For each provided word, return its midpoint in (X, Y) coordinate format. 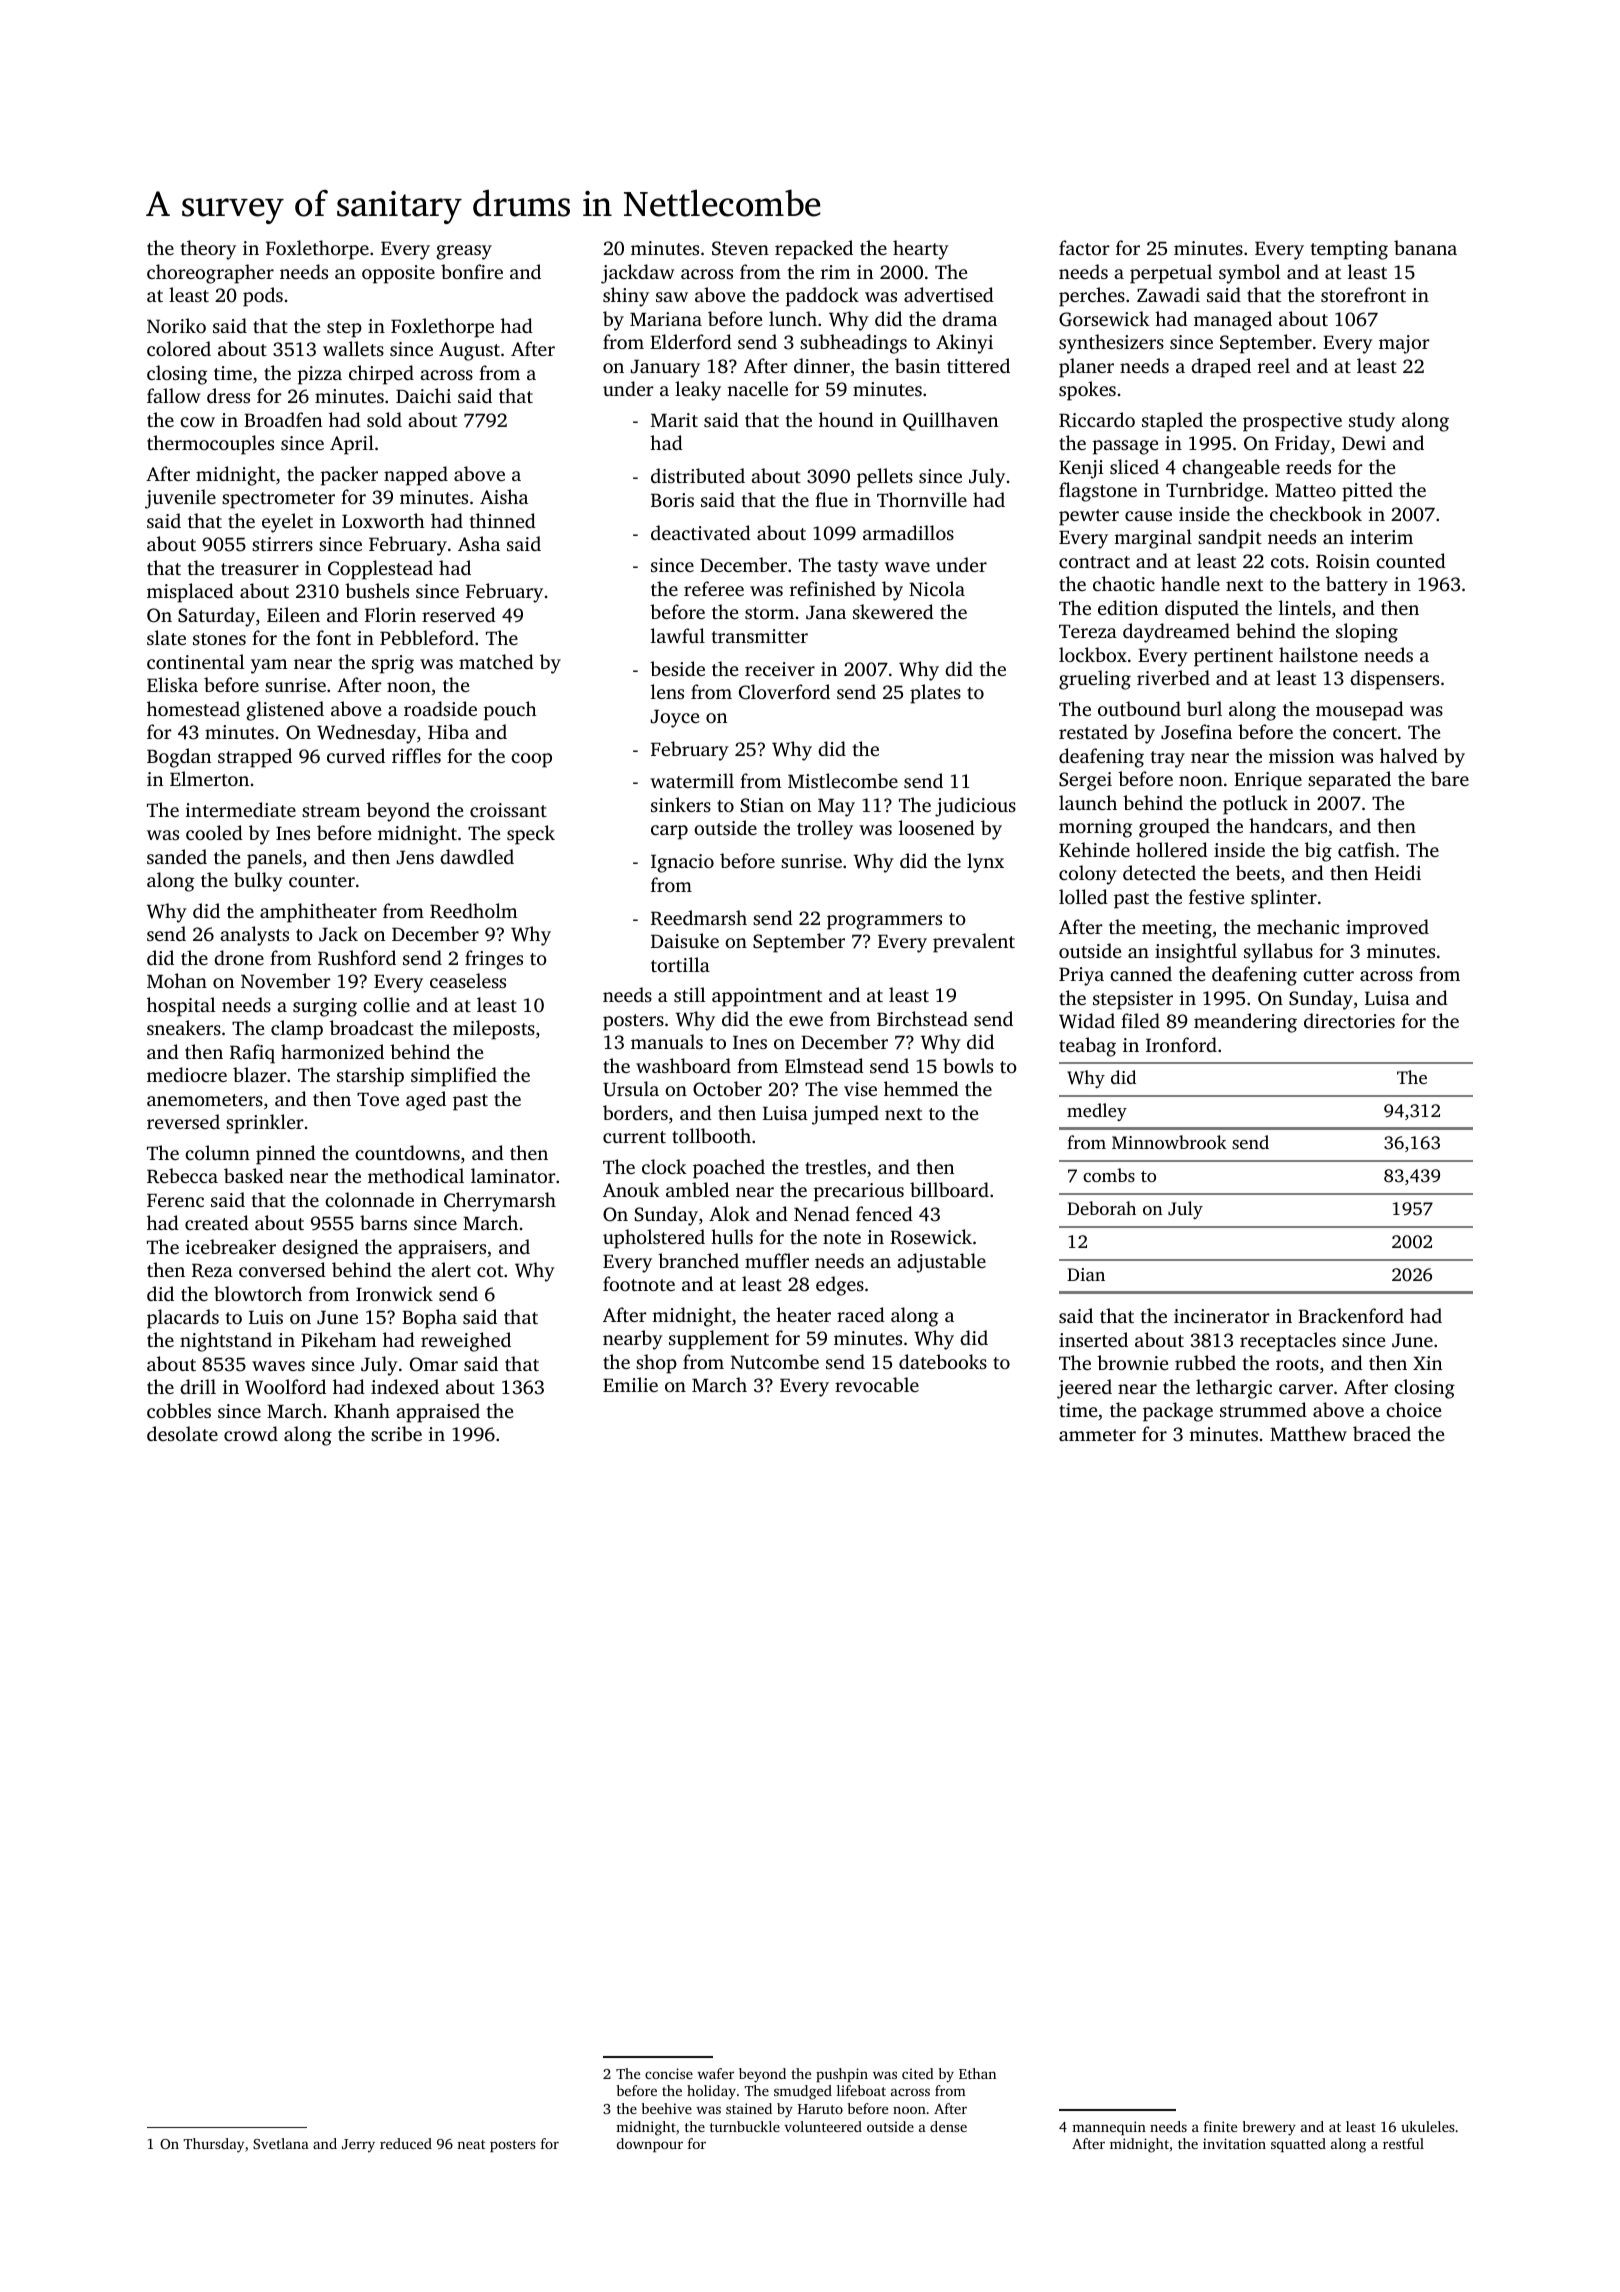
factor (1084, 247)
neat (471, 2144)
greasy (464, 252)
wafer (715, 2073)
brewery (1269, 2128)
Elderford (691, 341)
